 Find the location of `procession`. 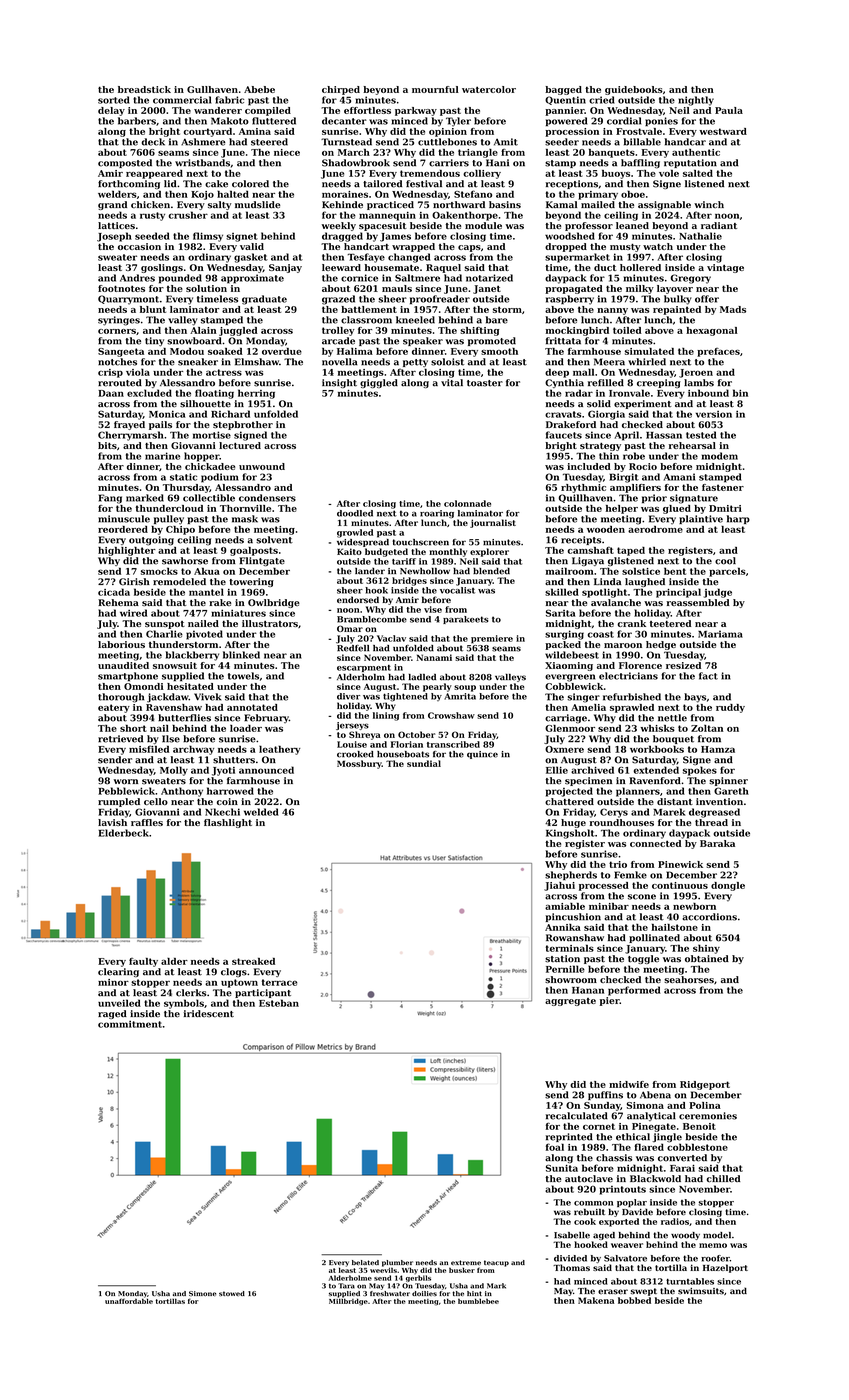

procession is located at coordinates (572, 132).
